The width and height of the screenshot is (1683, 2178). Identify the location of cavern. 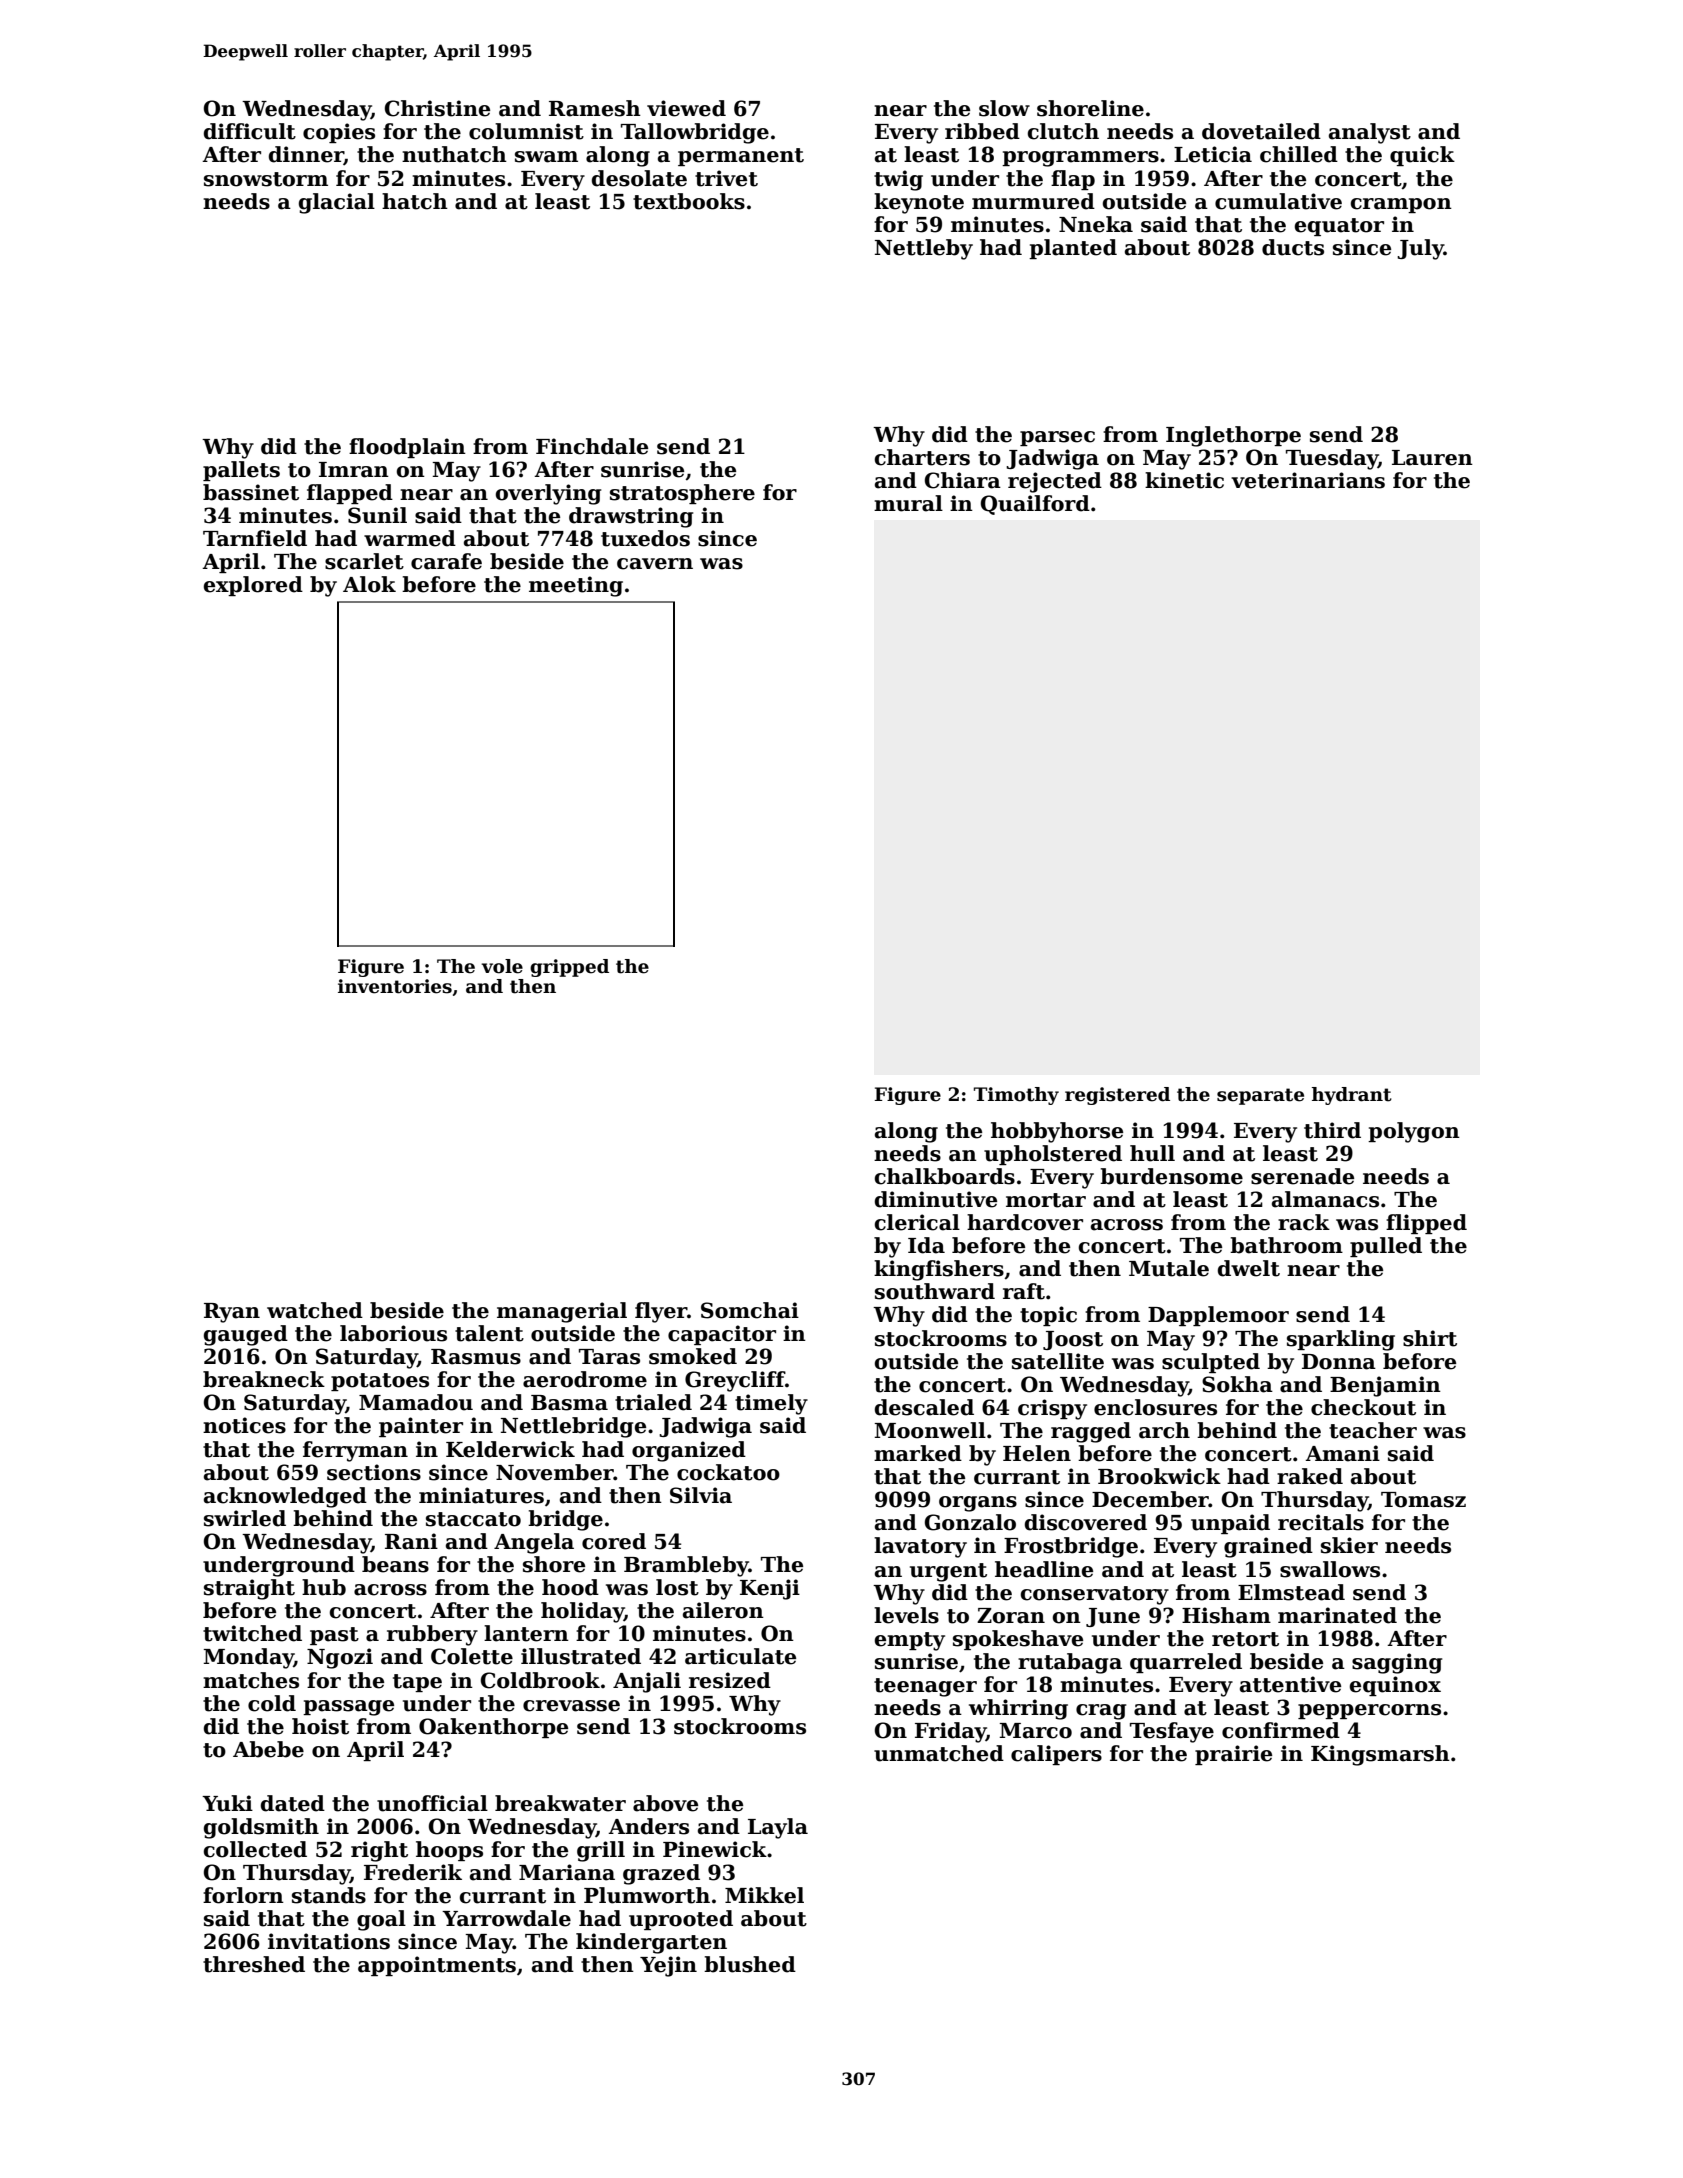
(655, 564).
